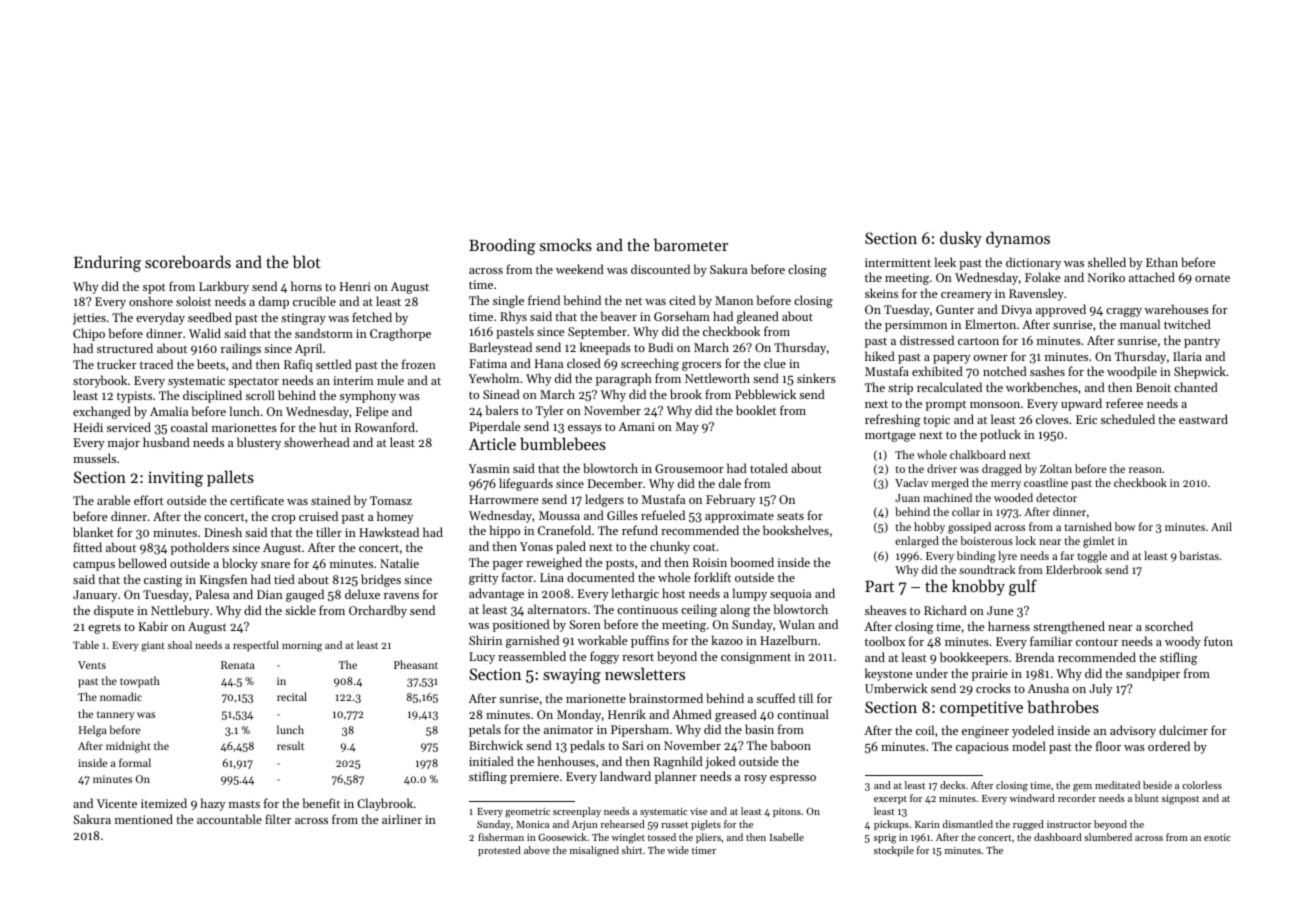 The image size is (1308, 924). What do you see at coordinates (144, 819) in the screenshot?
I see `mentioned` at bounding box center [144, 819].
